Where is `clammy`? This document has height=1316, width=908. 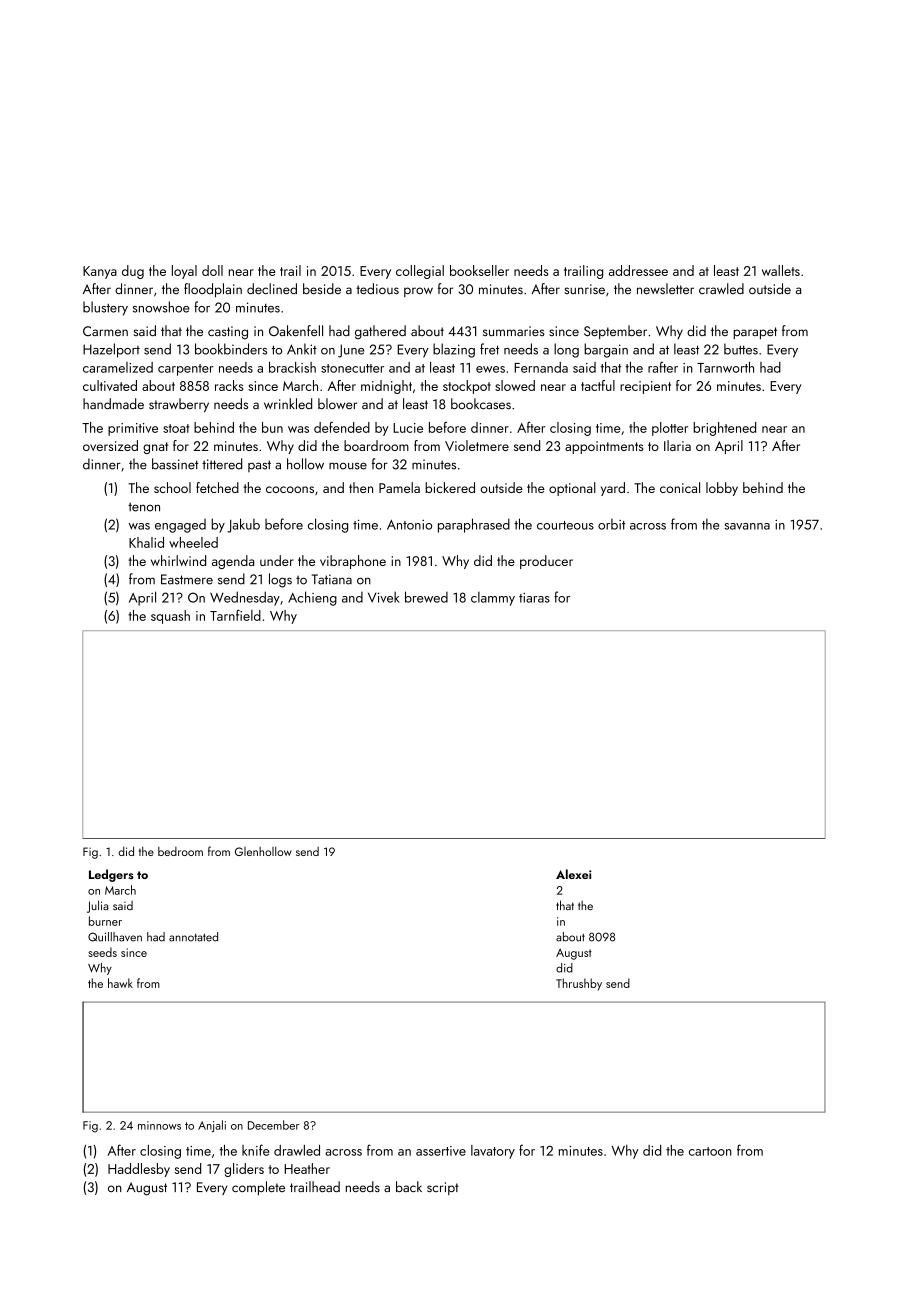
clammy is located at coordinates (493, 598).
